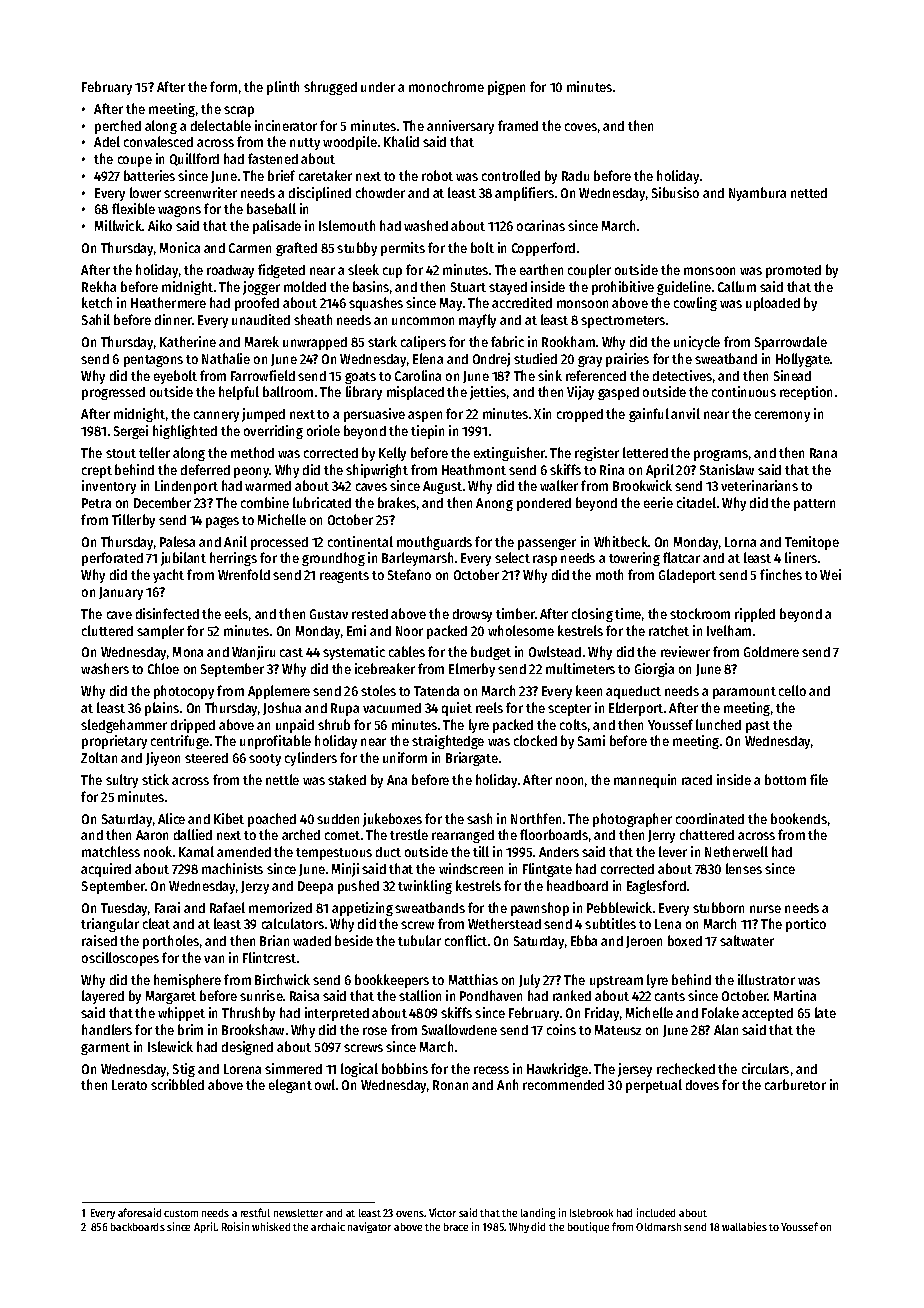 The height and width of the page is (1308, 924). Describe the element at coordinates (581, 127) in the page. I see `coves` at that location.
